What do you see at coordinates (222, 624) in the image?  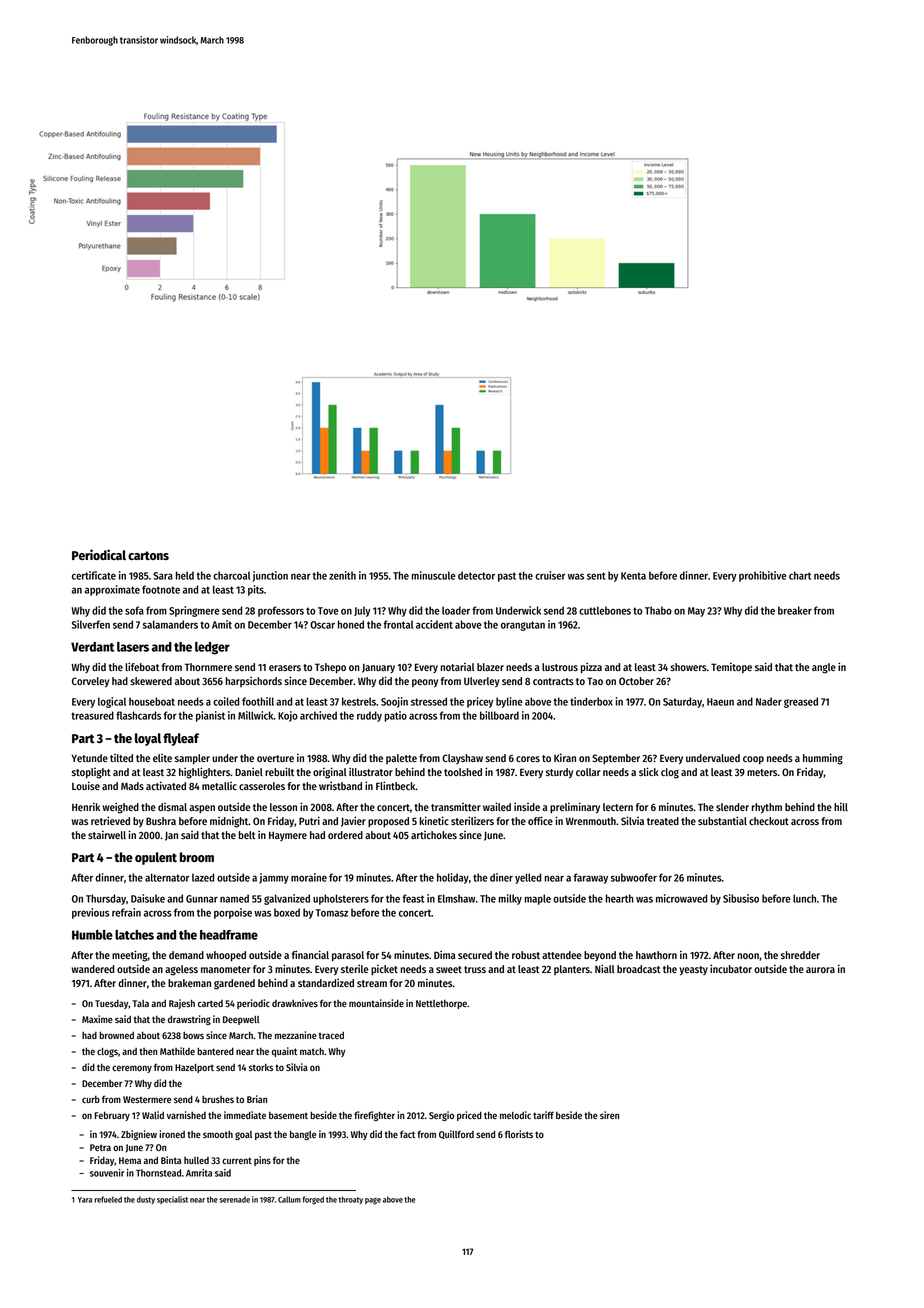 I see `Amit` at bounding box center [222, 624].
